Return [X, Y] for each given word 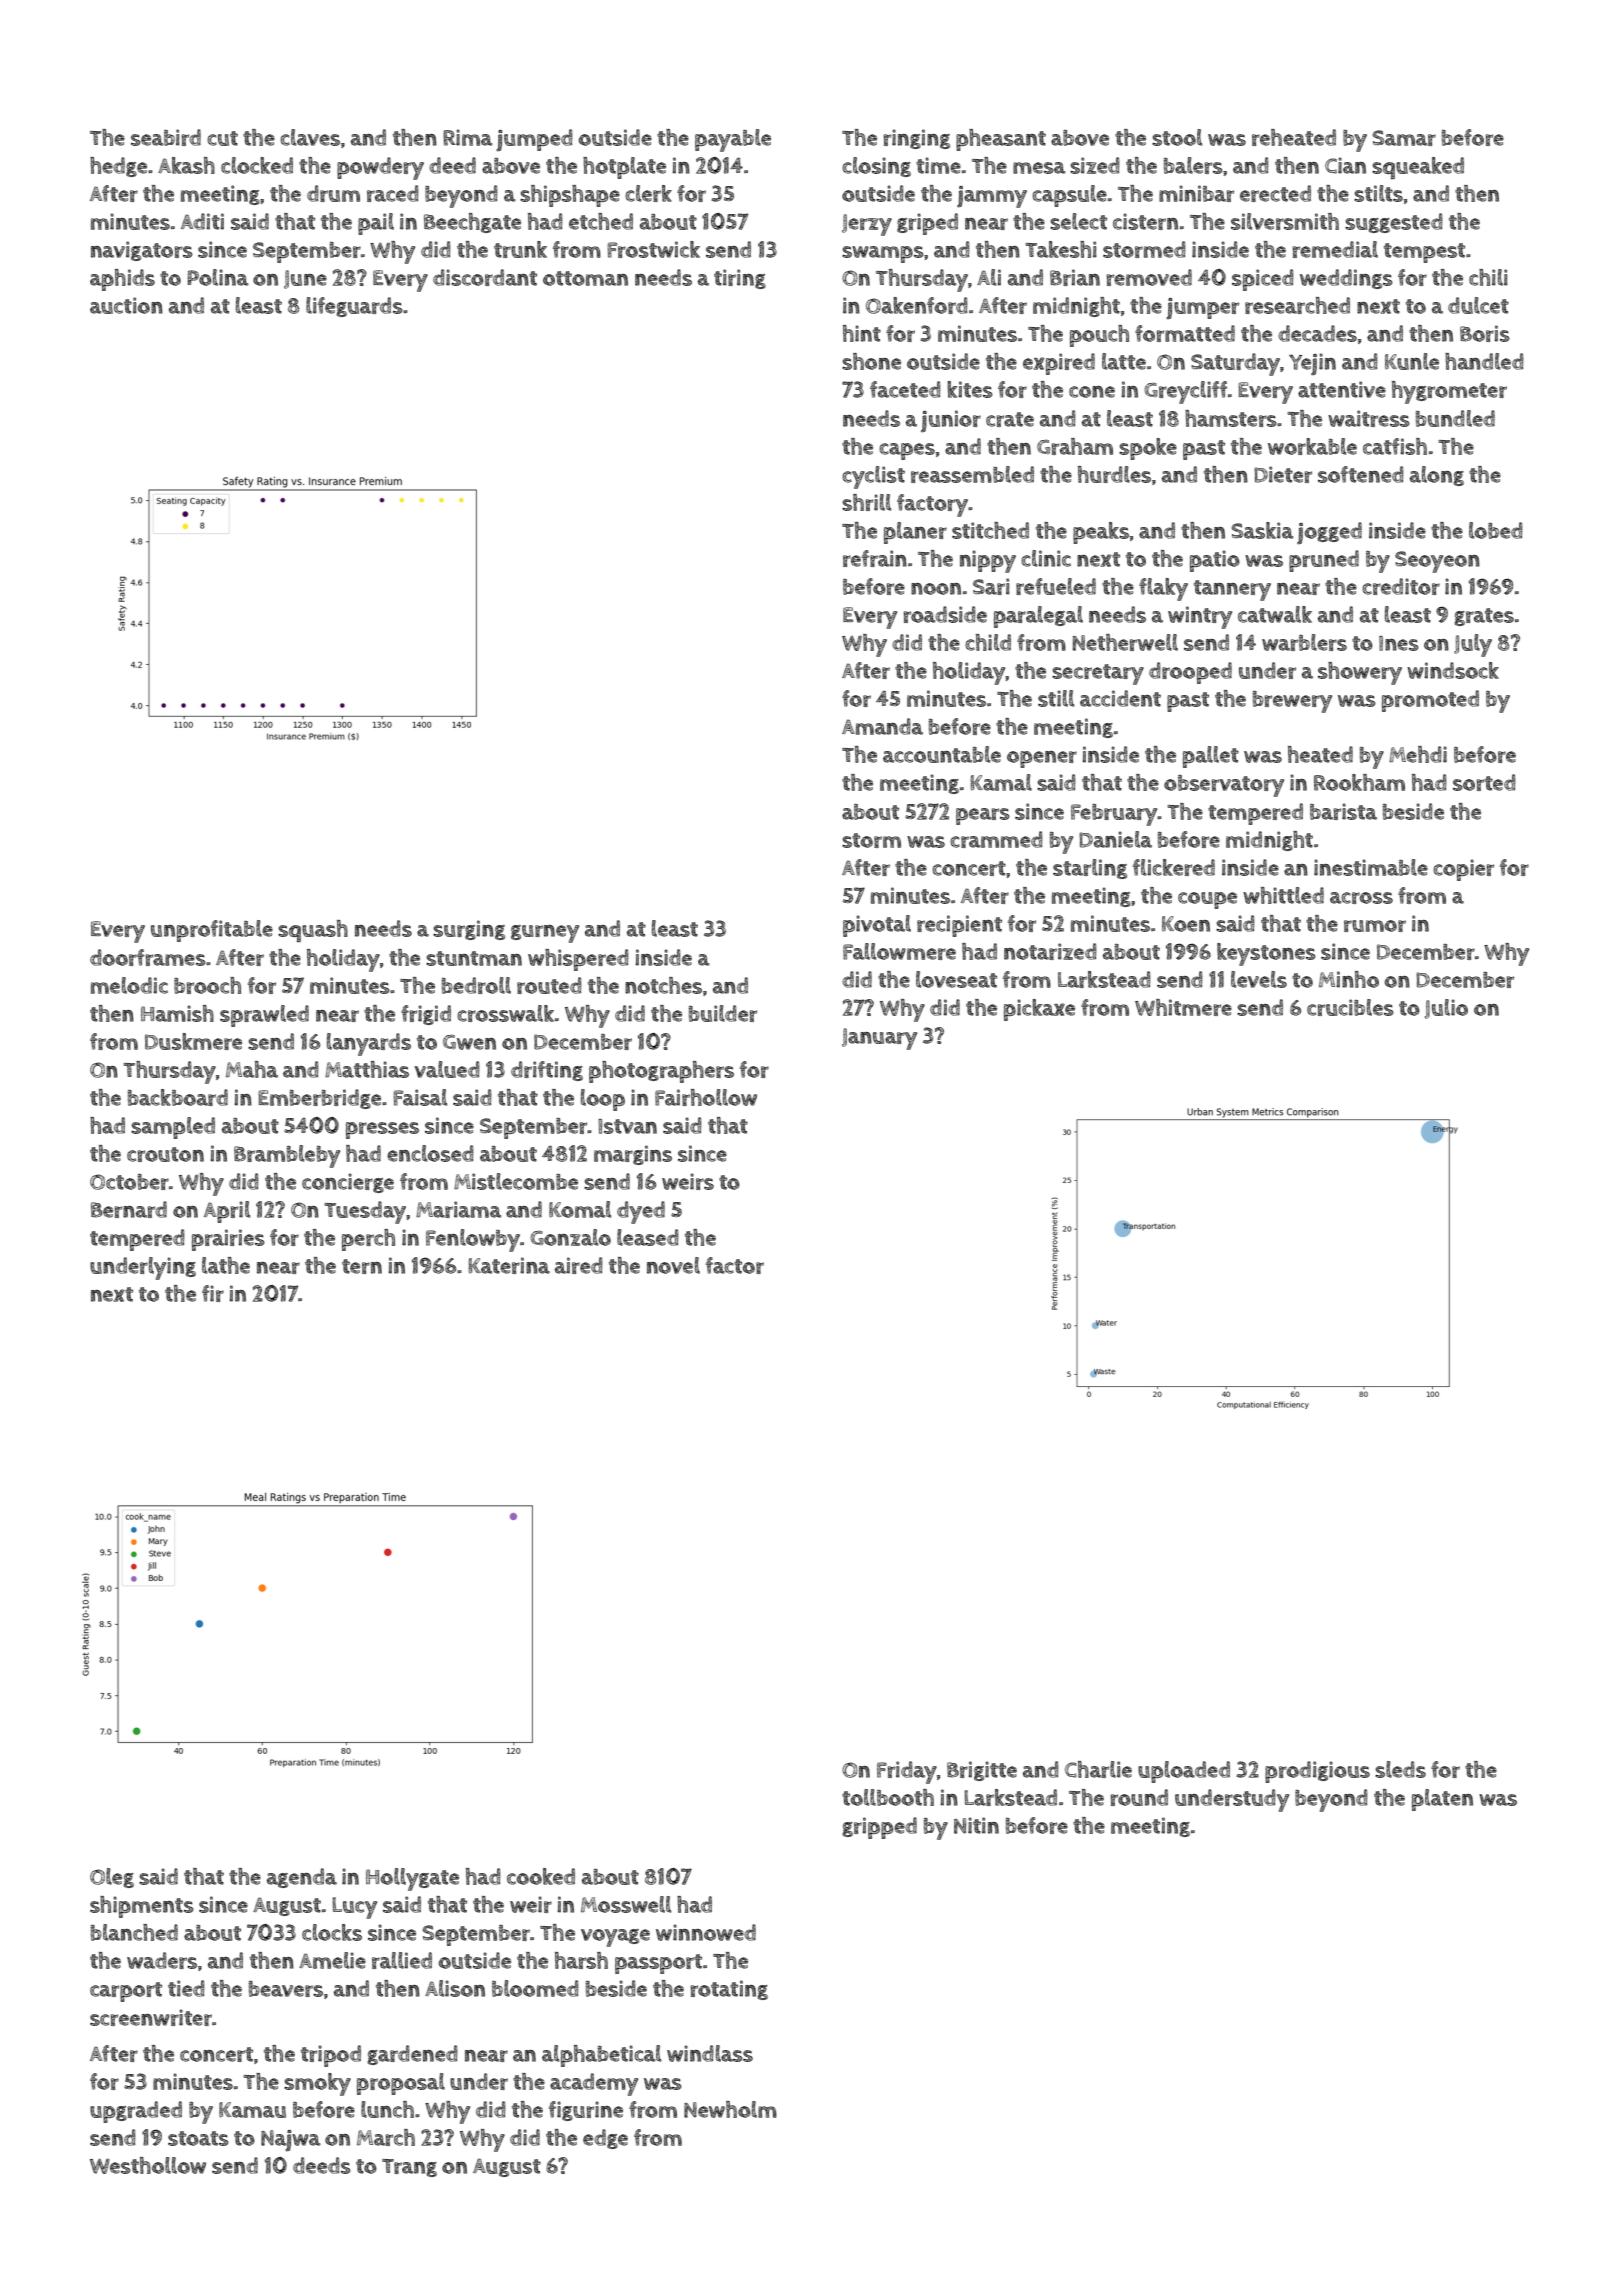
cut [222, 138]
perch [368, 1240]
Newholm [730, 2109]
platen [1442, 1800]
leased [648, 1237]
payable [733, 140]
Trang [409, 2168]
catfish [1395, 446]
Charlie [1098, 1769]
